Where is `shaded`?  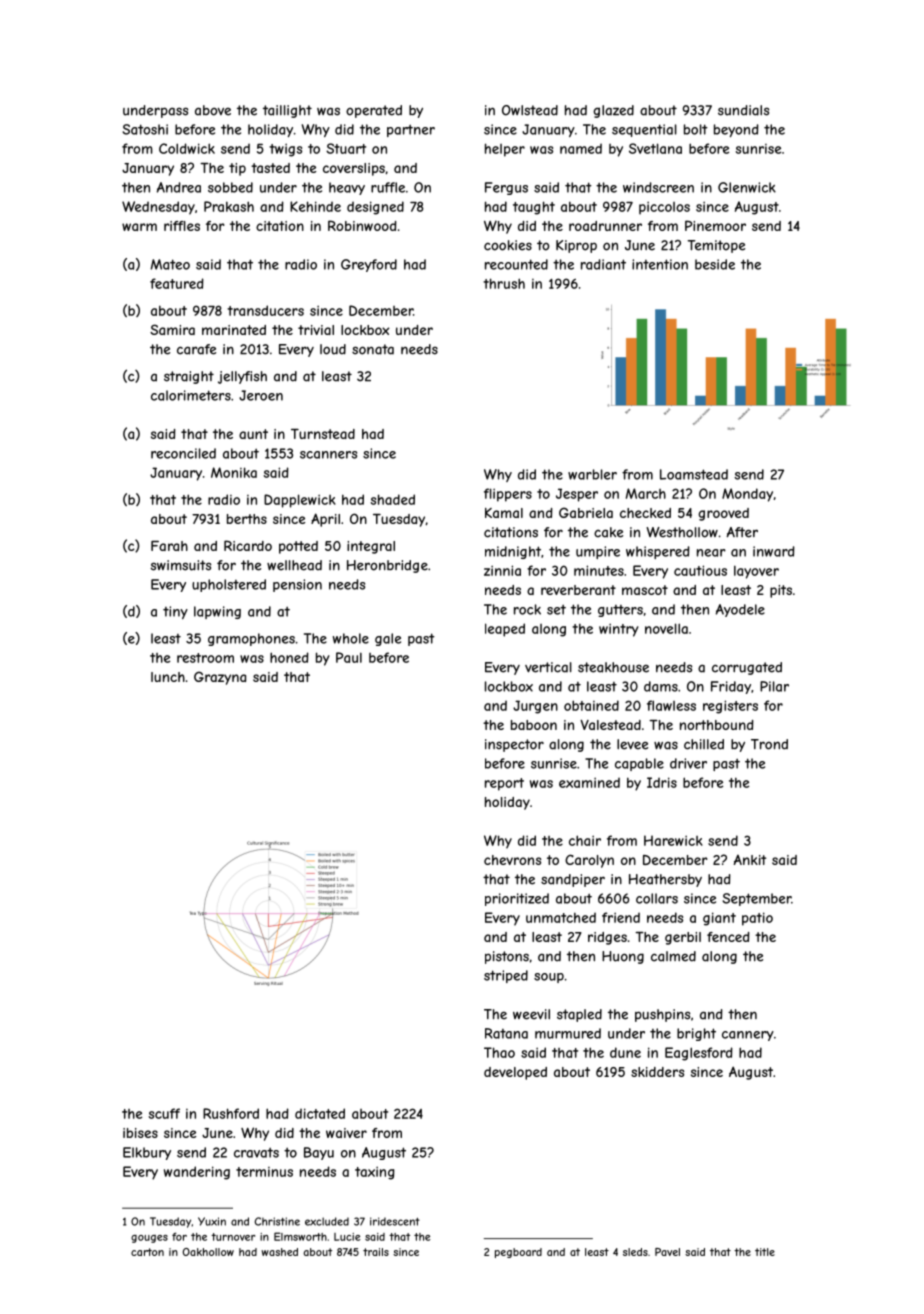
shaded is located at coordinates (393, 499).
